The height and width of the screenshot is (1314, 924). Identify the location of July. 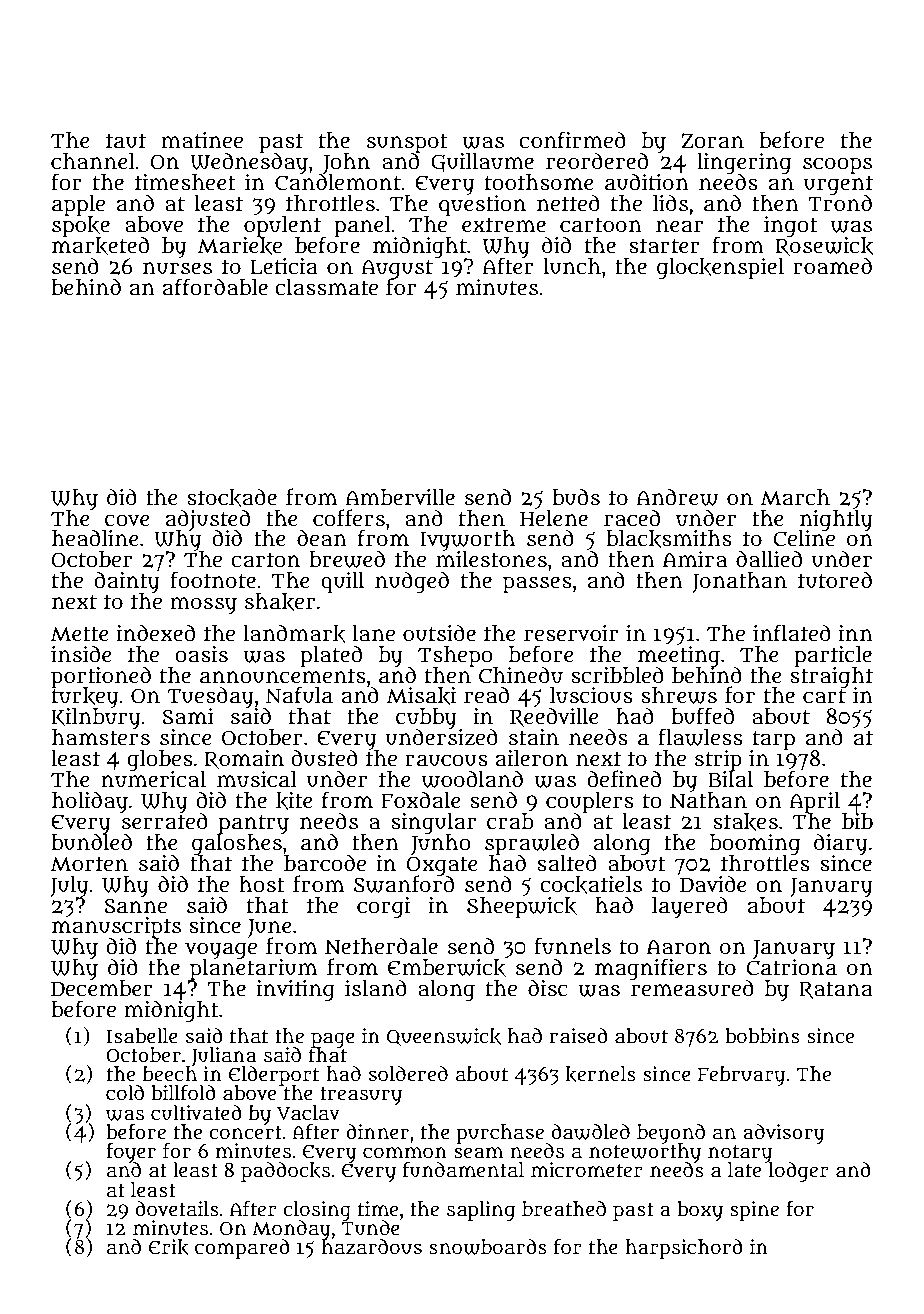
(69, 886).
